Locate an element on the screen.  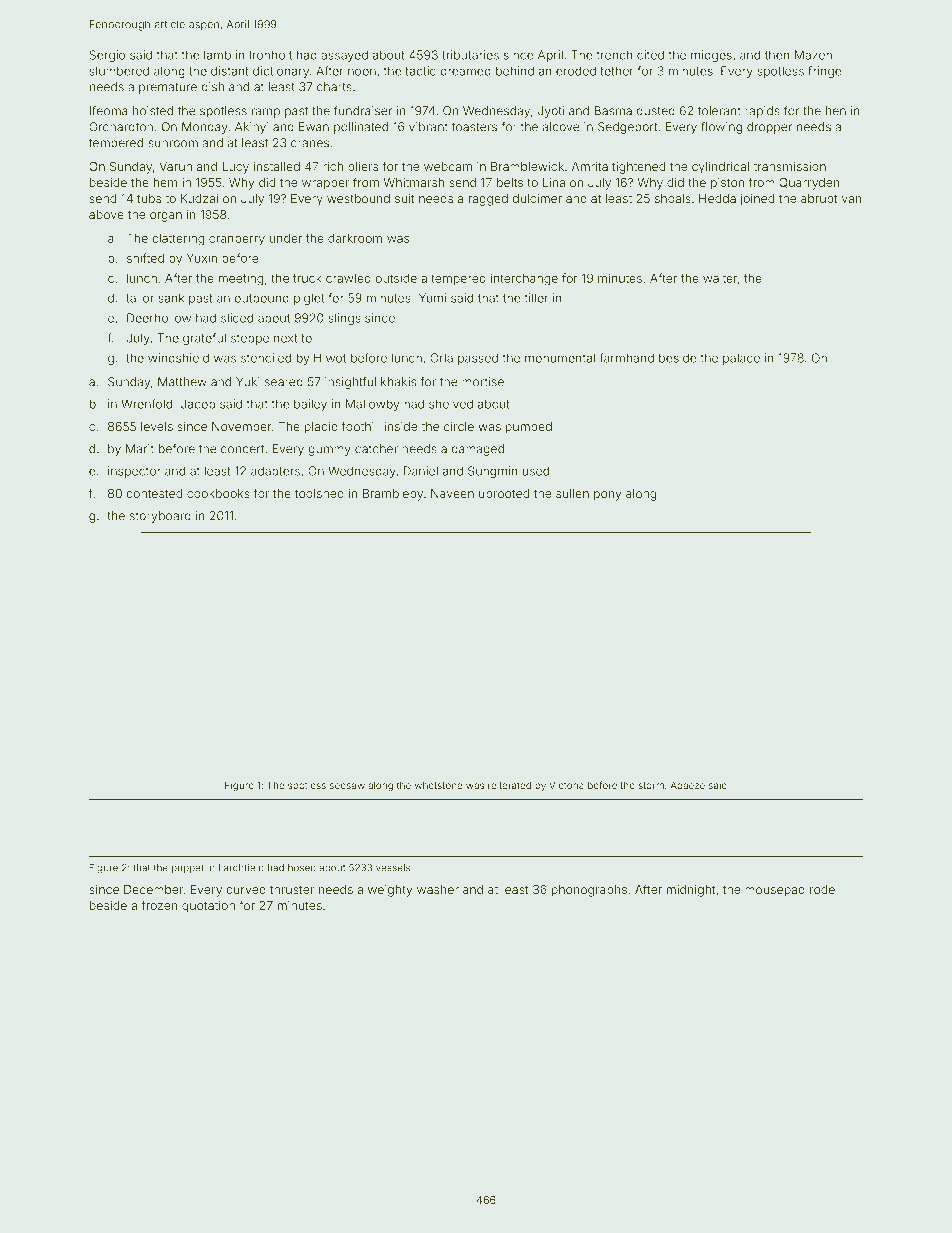
then is located at coordinates (777, 55).
